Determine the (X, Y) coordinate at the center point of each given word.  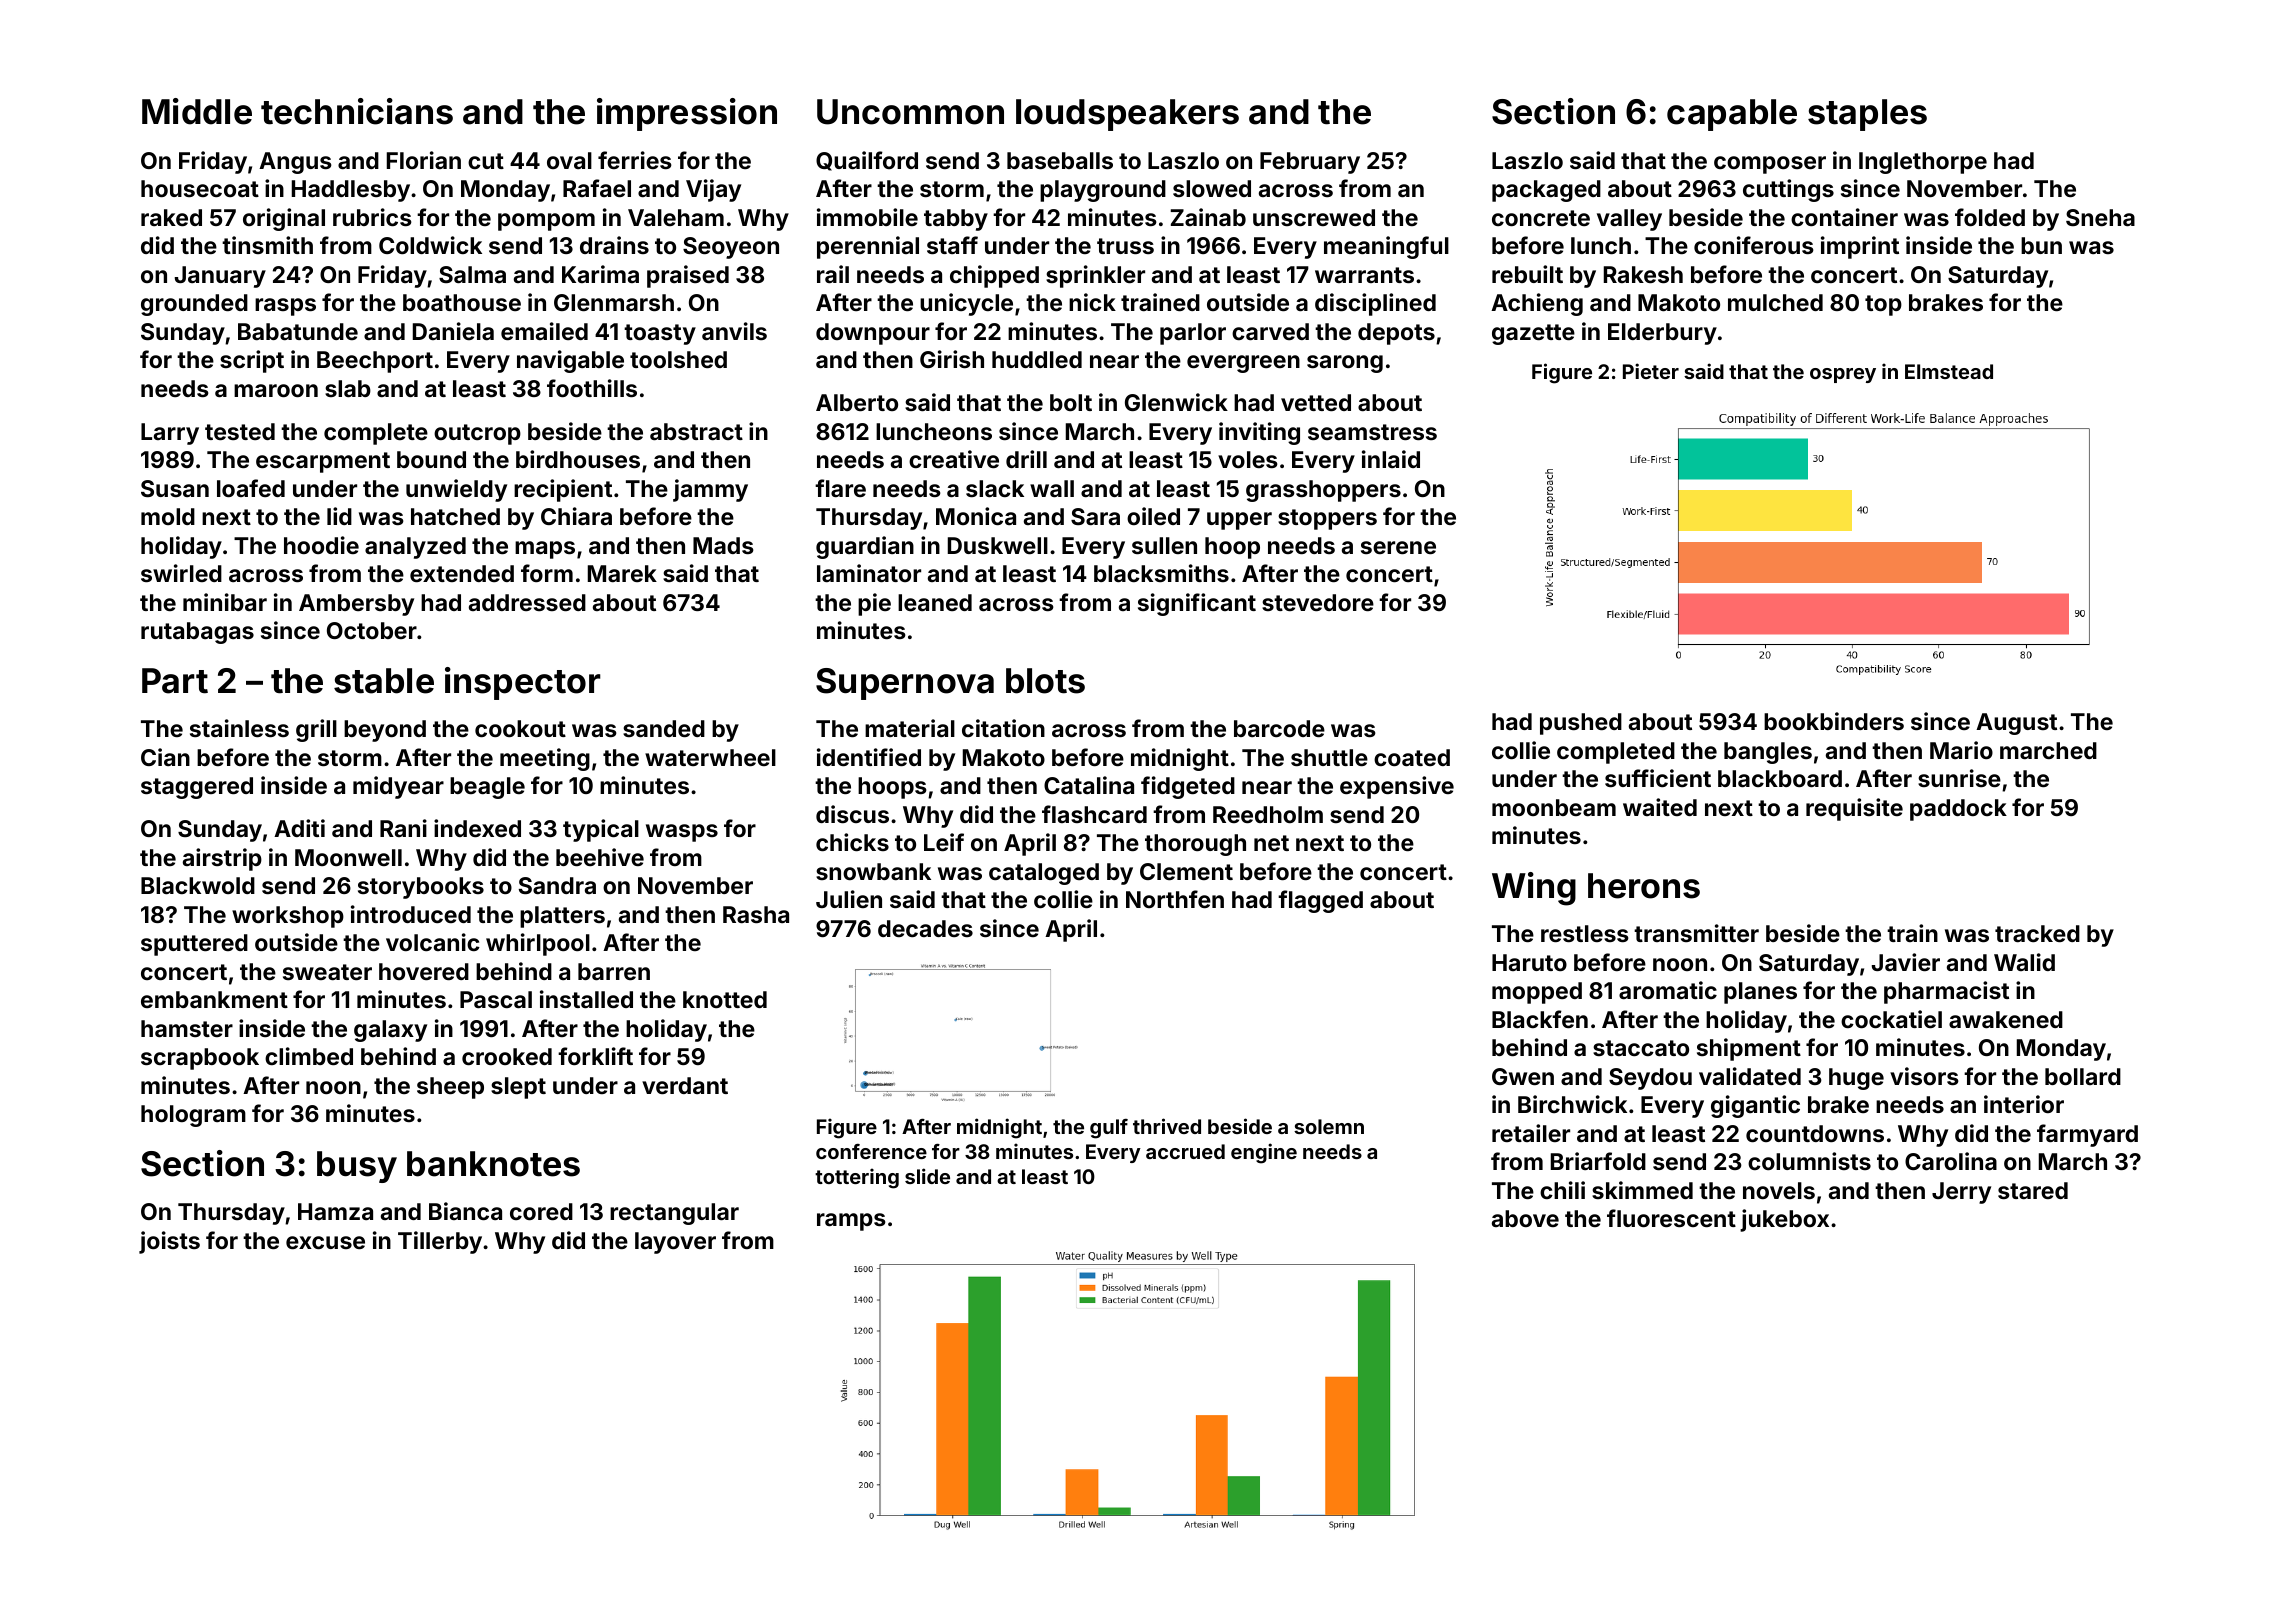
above (1525, 1218)
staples (1867, 115)
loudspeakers (1127, 115)
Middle (197, 111)
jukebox (1784, 1220)
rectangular (674, 1214)
